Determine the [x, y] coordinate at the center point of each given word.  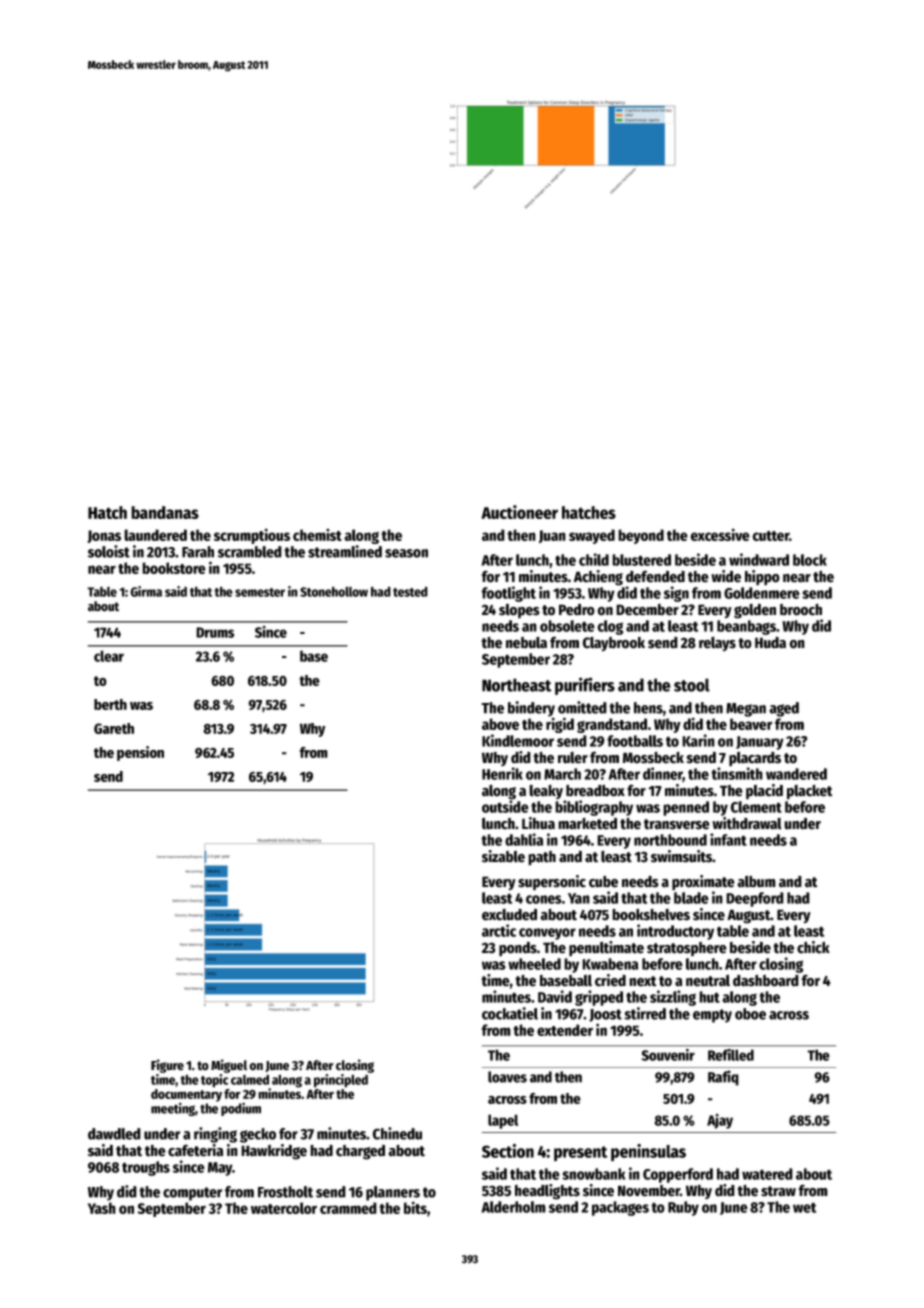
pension [140, 753]
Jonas [104, 536]
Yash [102, 1208]
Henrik [502, 773]
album [756, 881]
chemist [317, 535]
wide [726, 576]
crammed [348, 1208]
